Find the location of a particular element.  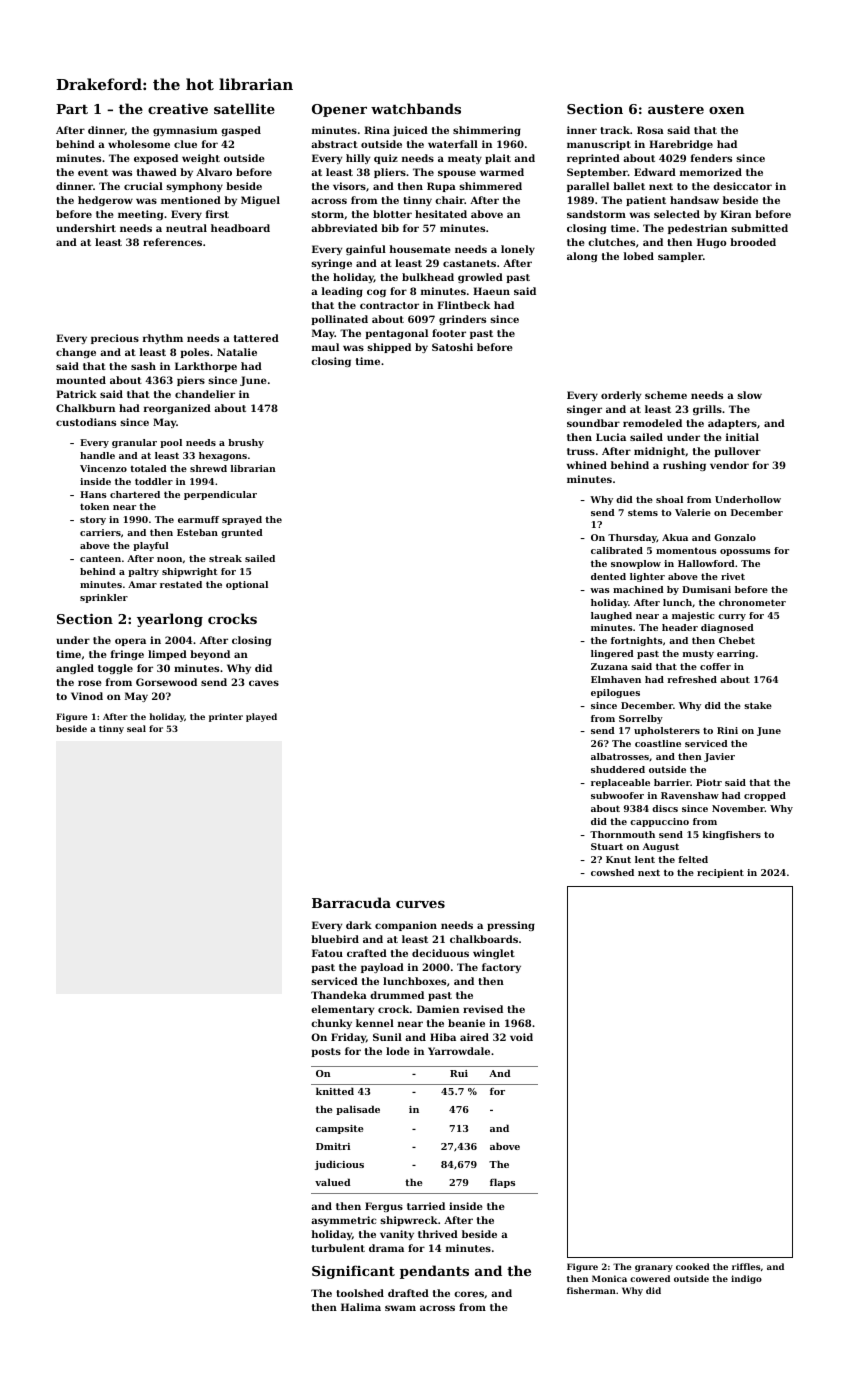

rushing is located at coordinates (684, 466).
